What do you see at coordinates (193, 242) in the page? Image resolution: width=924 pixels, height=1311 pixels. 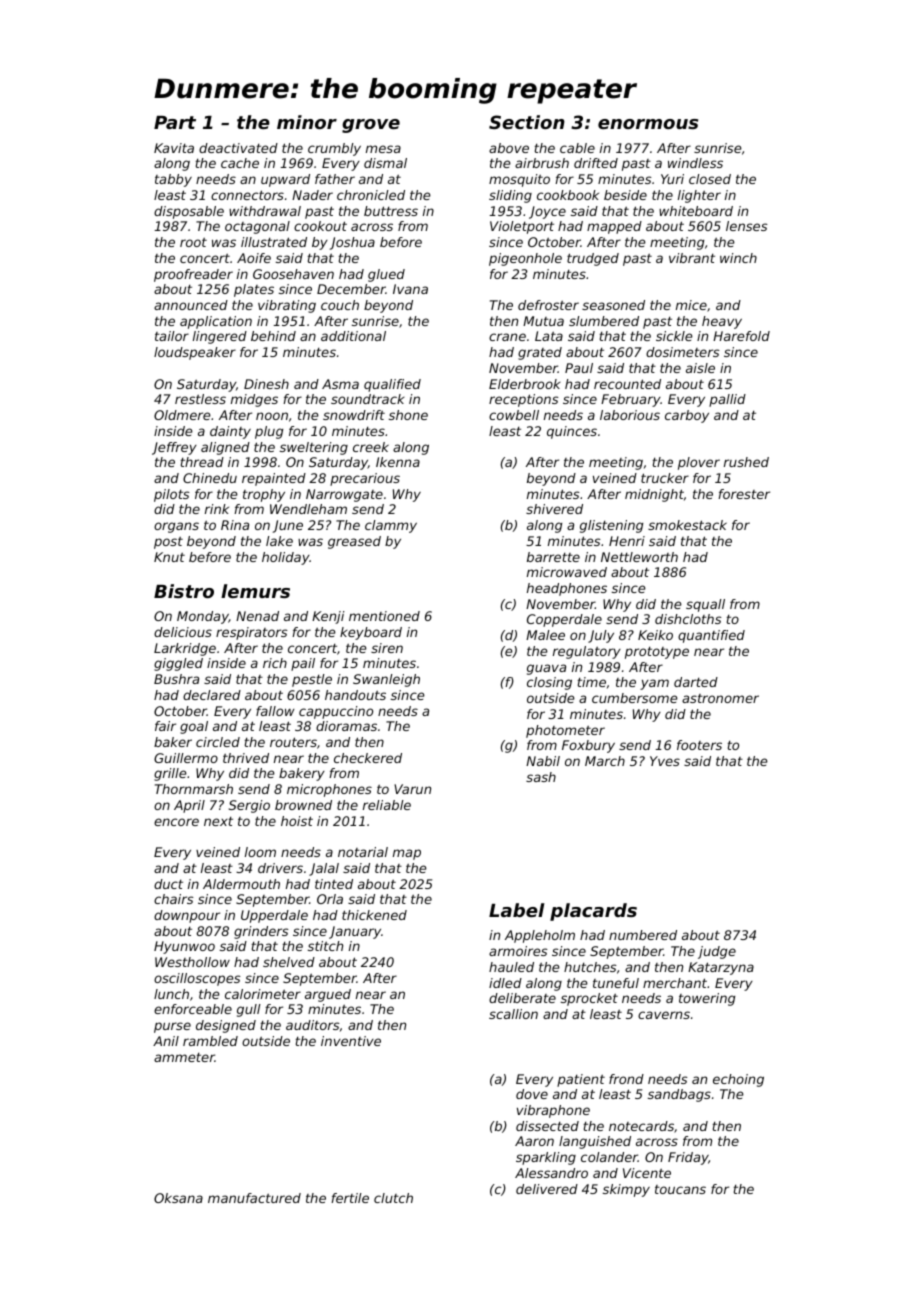 I see `root` at bounding box center [193, 242].
